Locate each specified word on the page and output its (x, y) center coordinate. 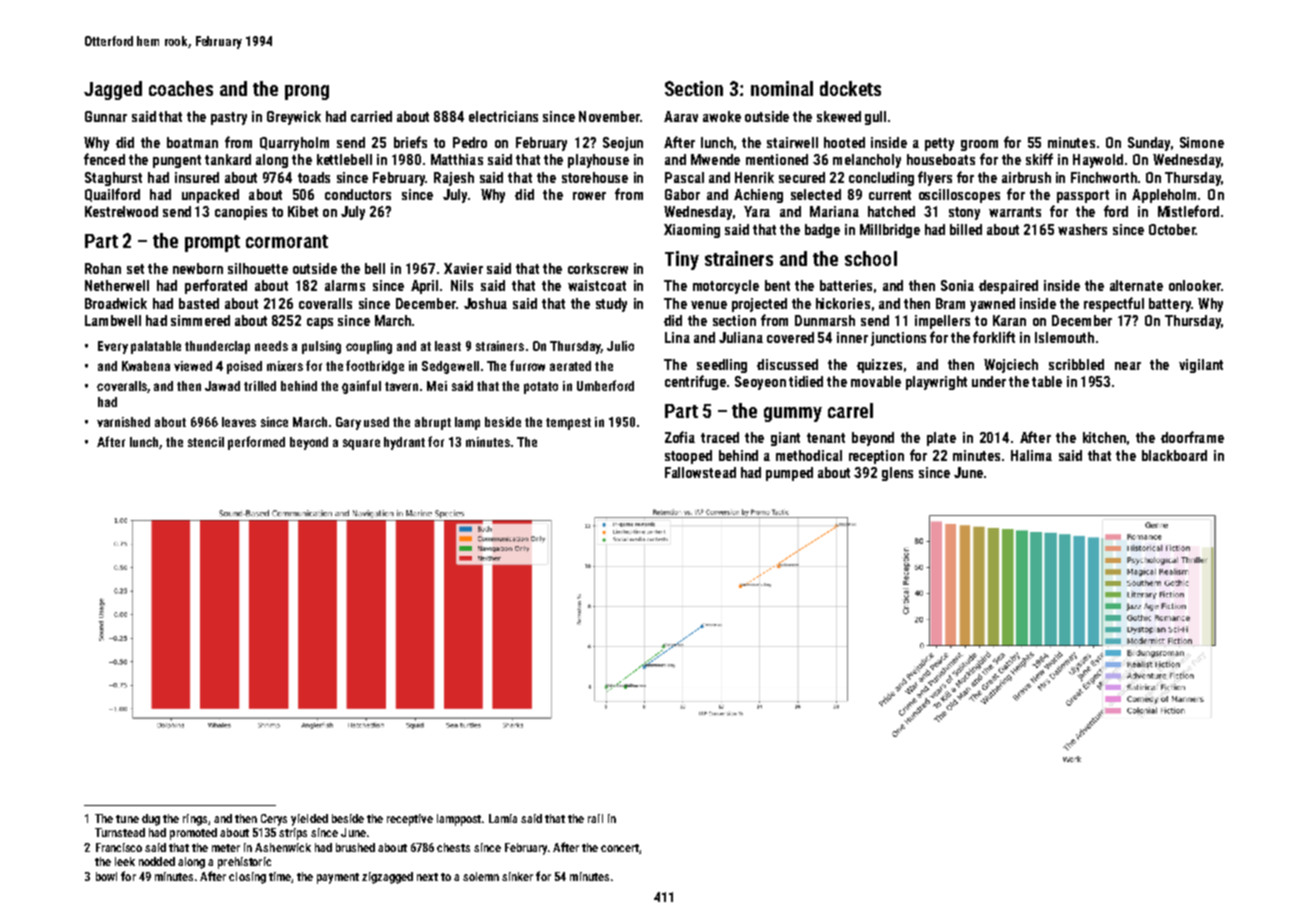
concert (620, 848)
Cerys (274, 820)
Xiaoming (692, 231)
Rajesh (454, 179)
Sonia (957, 285)
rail (595, 818)
